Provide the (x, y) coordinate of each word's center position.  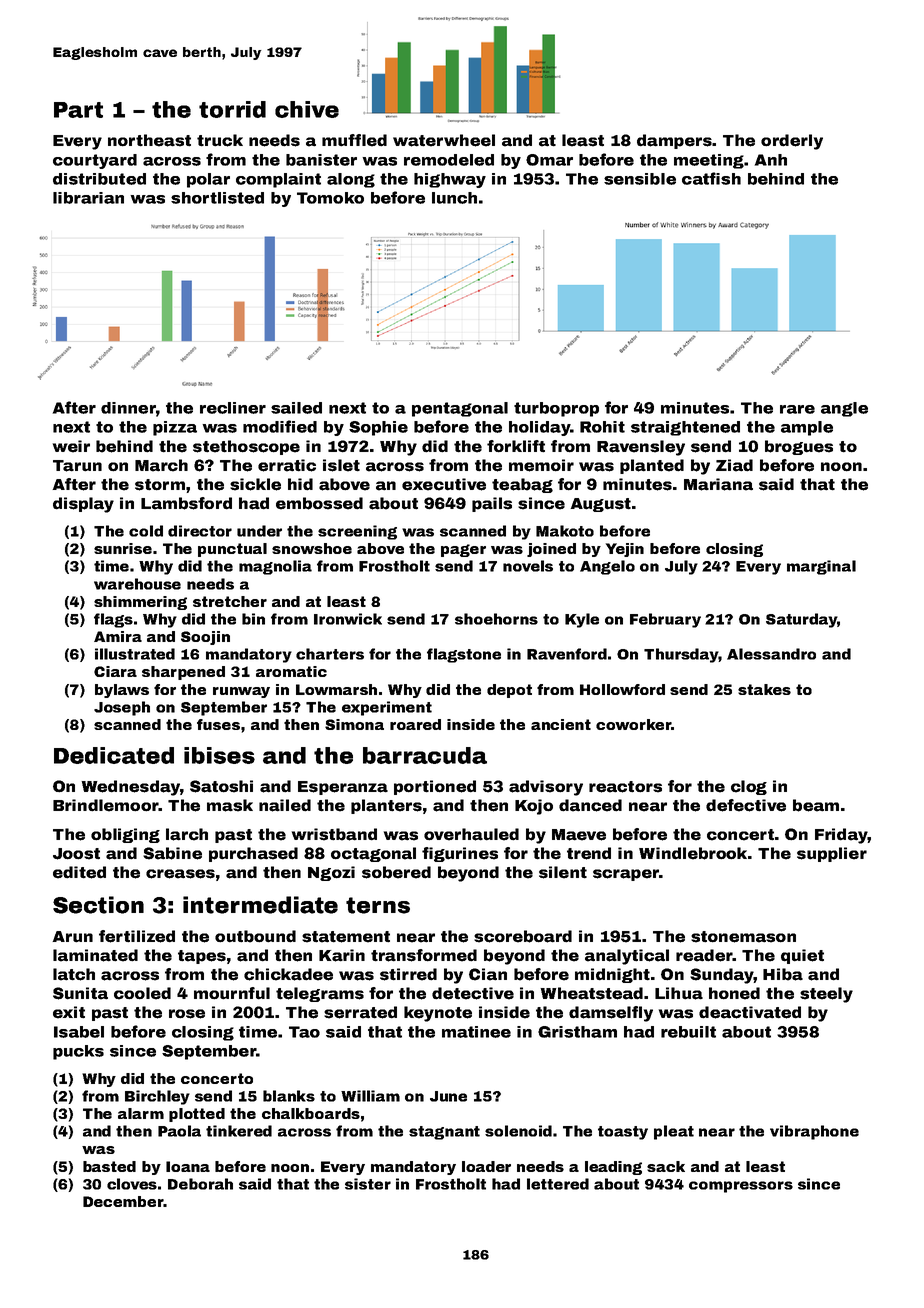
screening (357, 532)
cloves (132, 1184)
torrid (232, 109)
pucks (78, 1052)
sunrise (123, 548)
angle (844, 409)
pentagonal (460, 409)
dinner (128, 408)
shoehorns (496, 619)
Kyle (582, 620)
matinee (476, 1032)
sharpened (183, 673)
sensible (640, 179)
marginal (821, 567)
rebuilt (688, 1032)
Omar (549, 160)
